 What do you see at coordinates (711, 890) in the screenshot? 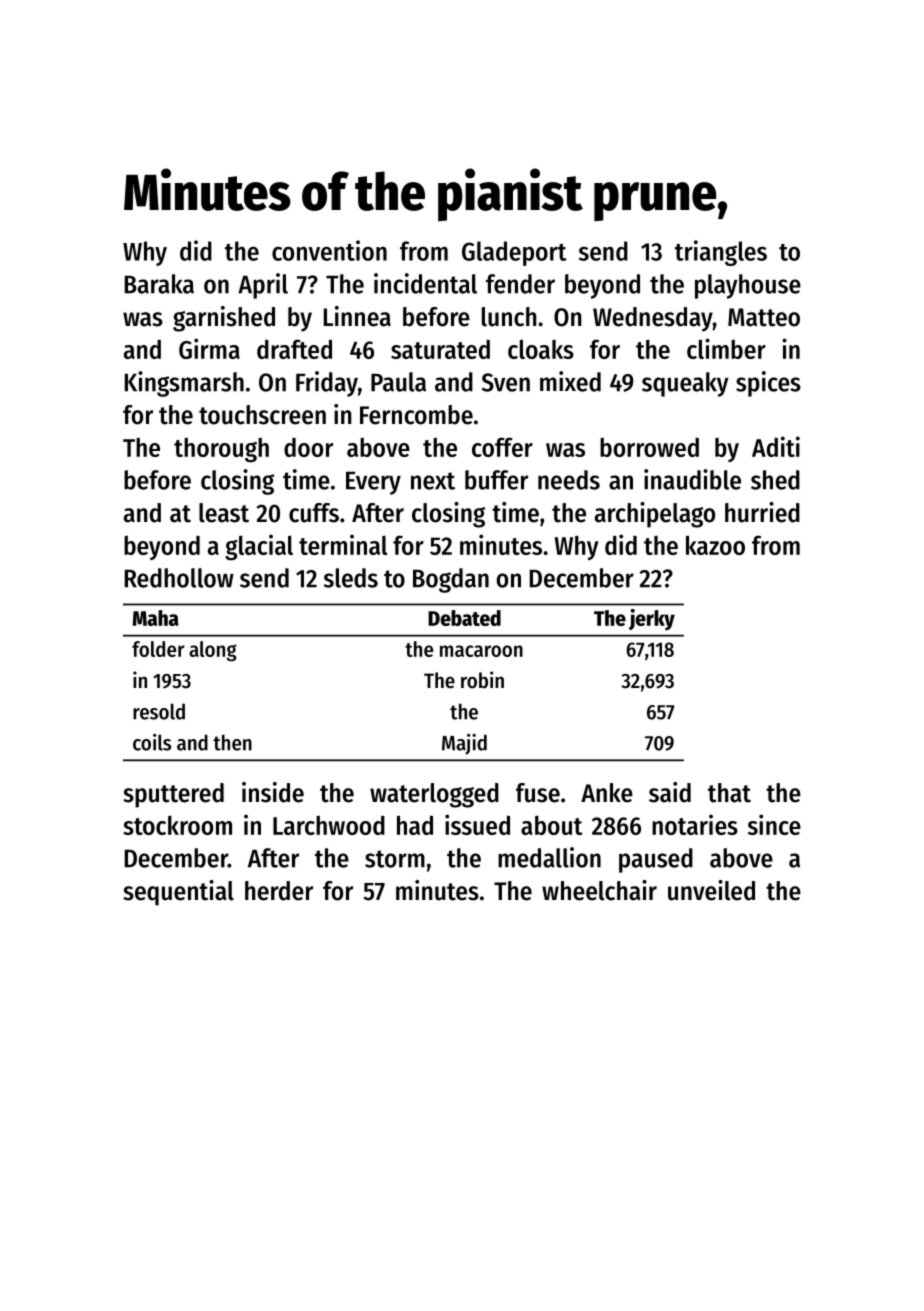
I see `unveiled` at bounding box center [711, 890].
